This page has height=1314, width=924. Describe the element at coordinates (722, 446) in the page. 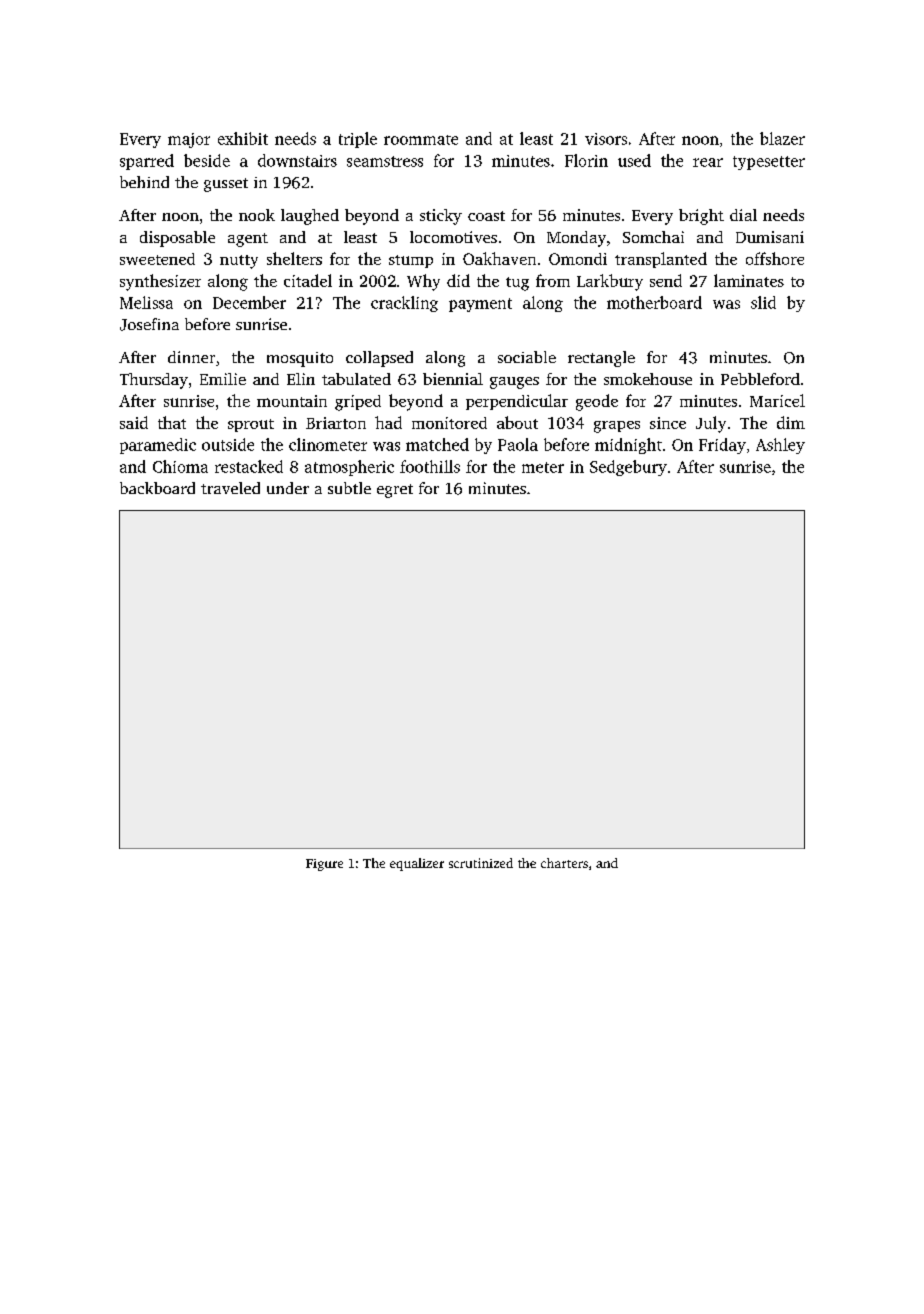

I see `Friday` at that location.
